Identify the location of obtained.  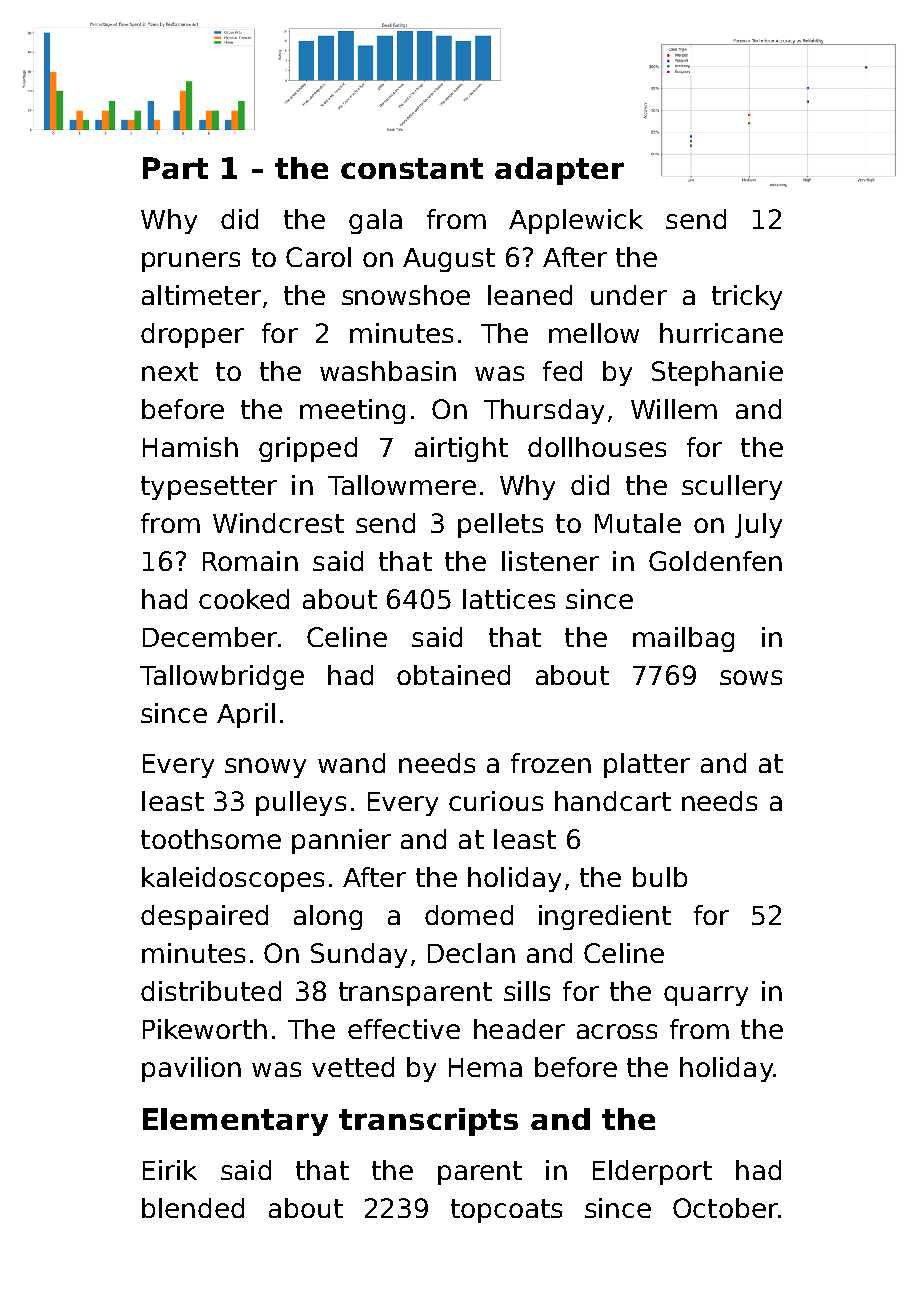
(453, 675).
